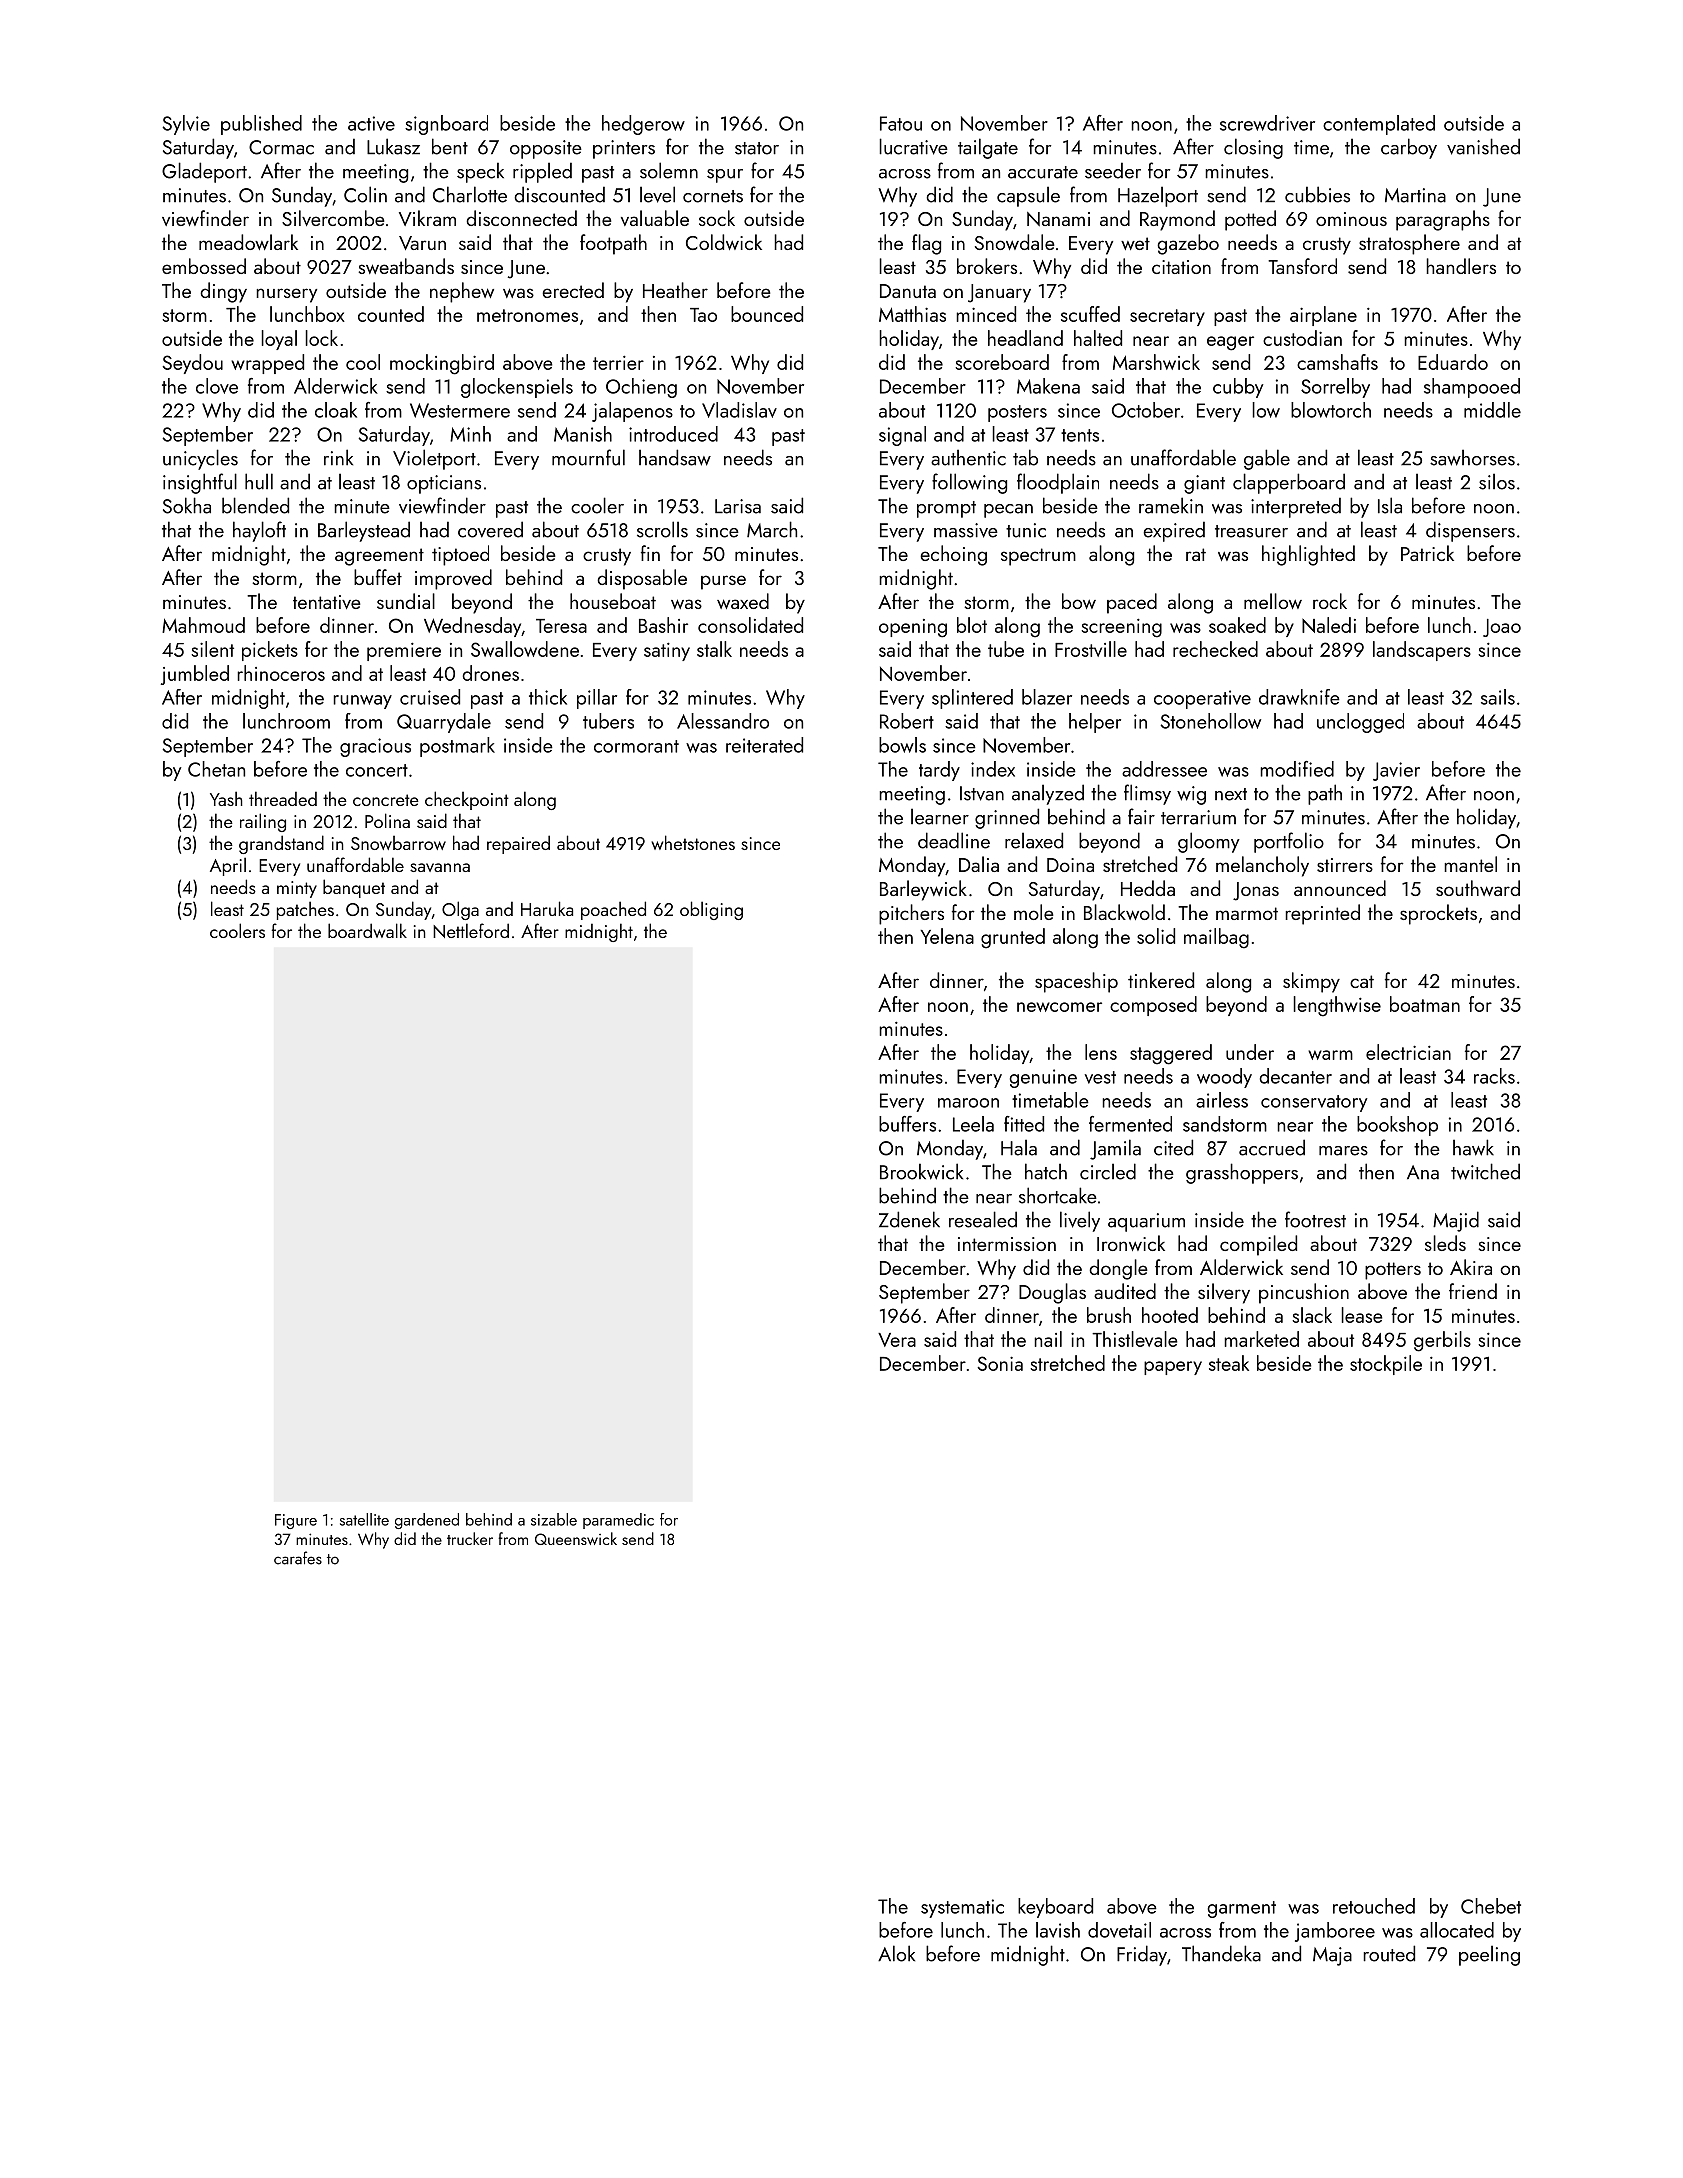  Describe the element at coordinates (554, 1519) in the screenshot. I see `sizable` at that location.
